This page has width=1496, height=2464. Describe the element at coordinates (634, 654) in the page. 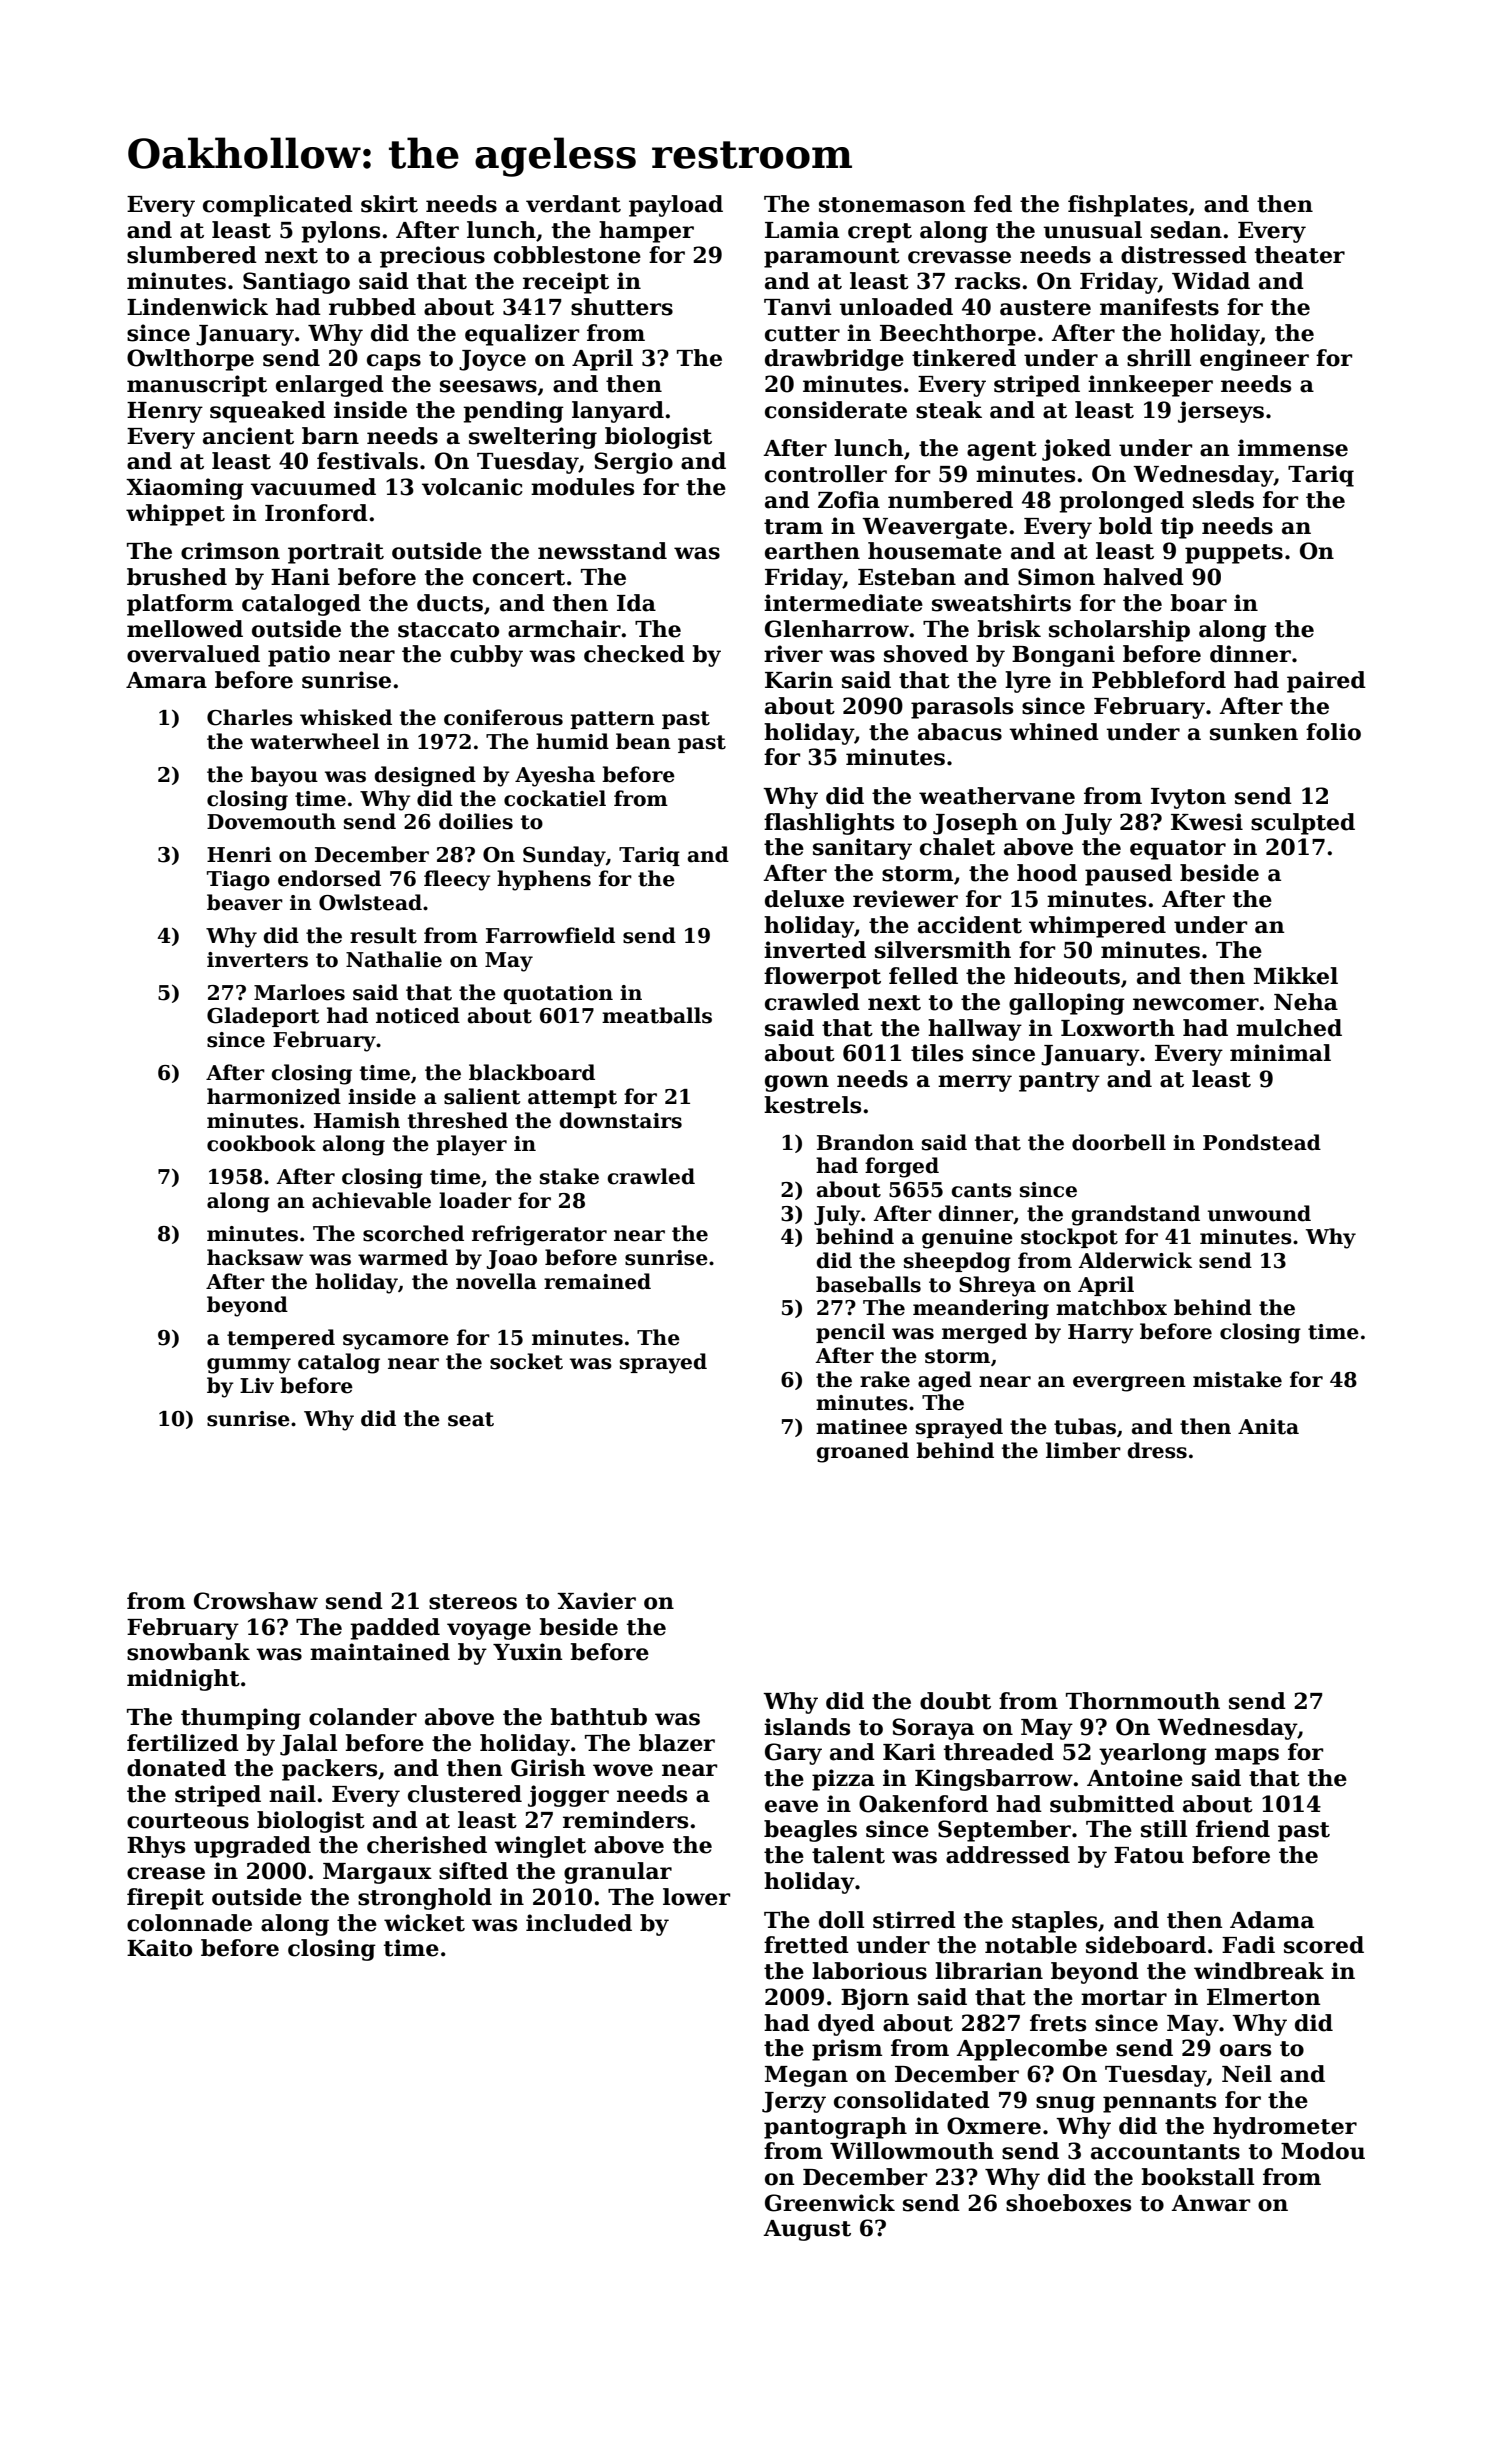

I see `checked` at that location.
